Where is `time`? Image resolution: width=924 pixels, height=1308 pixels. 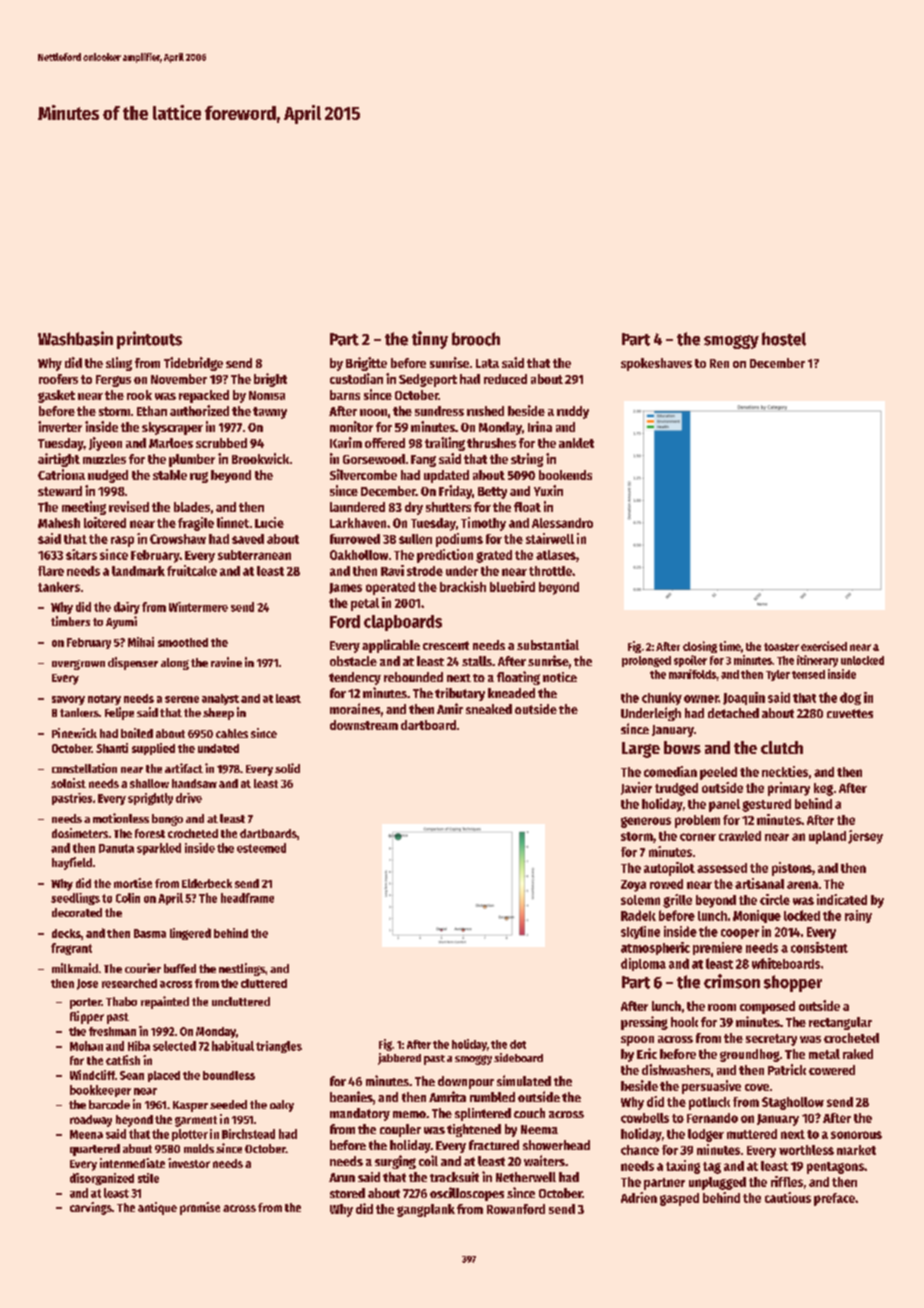 time is located at coordinates (730, 646).
